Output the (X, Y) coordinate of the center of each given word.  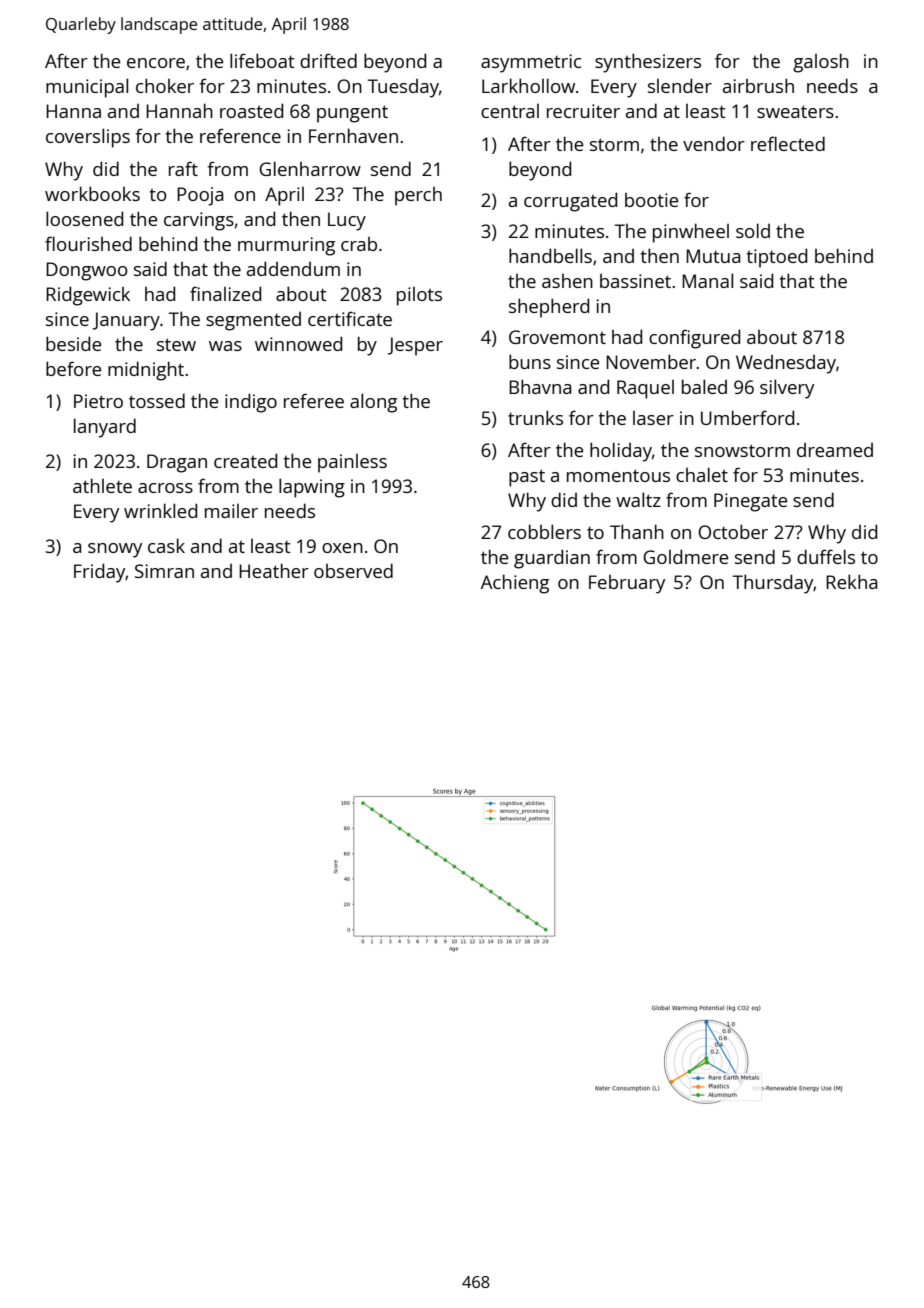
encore (156, 63)
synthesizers (648, 63)
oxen (342, 548)
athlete (102, 485)
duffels (826, 556)
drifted (328, 60)
